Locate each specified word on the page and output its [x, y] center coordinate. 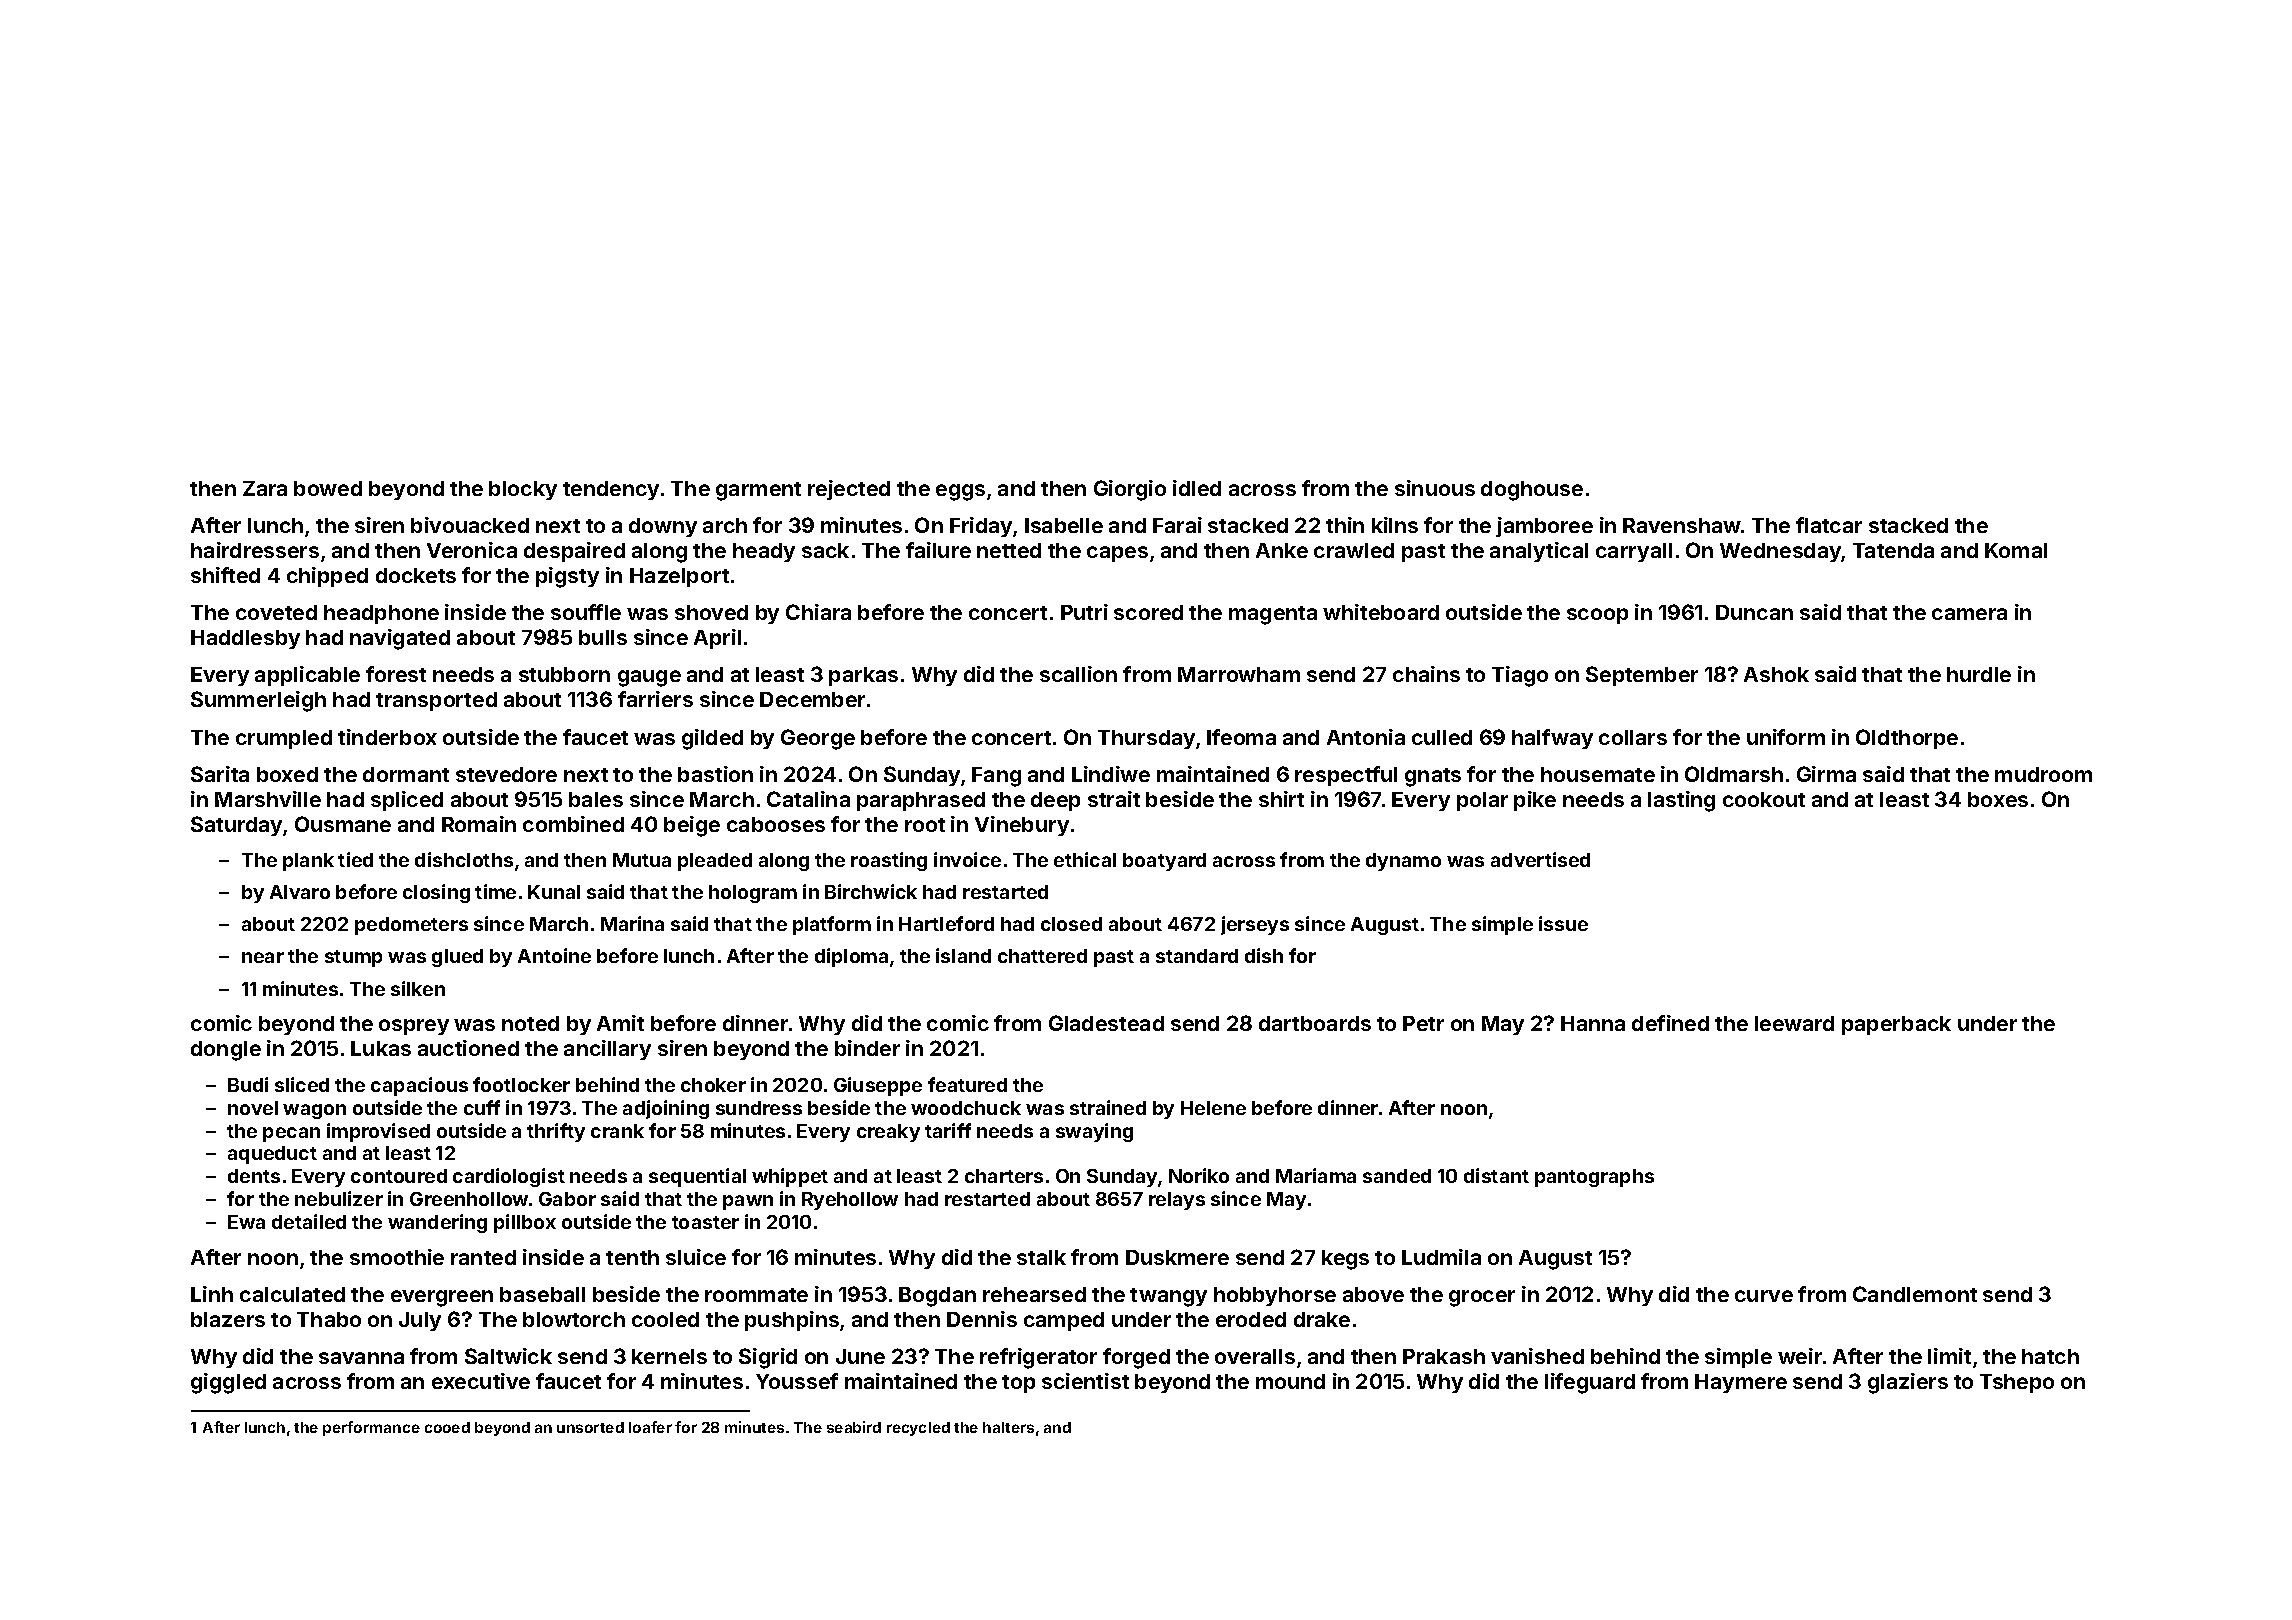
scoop [1597, 616]
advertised [1540, 859]
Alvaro [300, 892]
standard [1197, 956]
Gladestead [1106, 1023]
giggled [228, 1383]
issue [1563, 923]
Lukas [381, 1048]
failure [938, 550]
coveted [276, 612]
